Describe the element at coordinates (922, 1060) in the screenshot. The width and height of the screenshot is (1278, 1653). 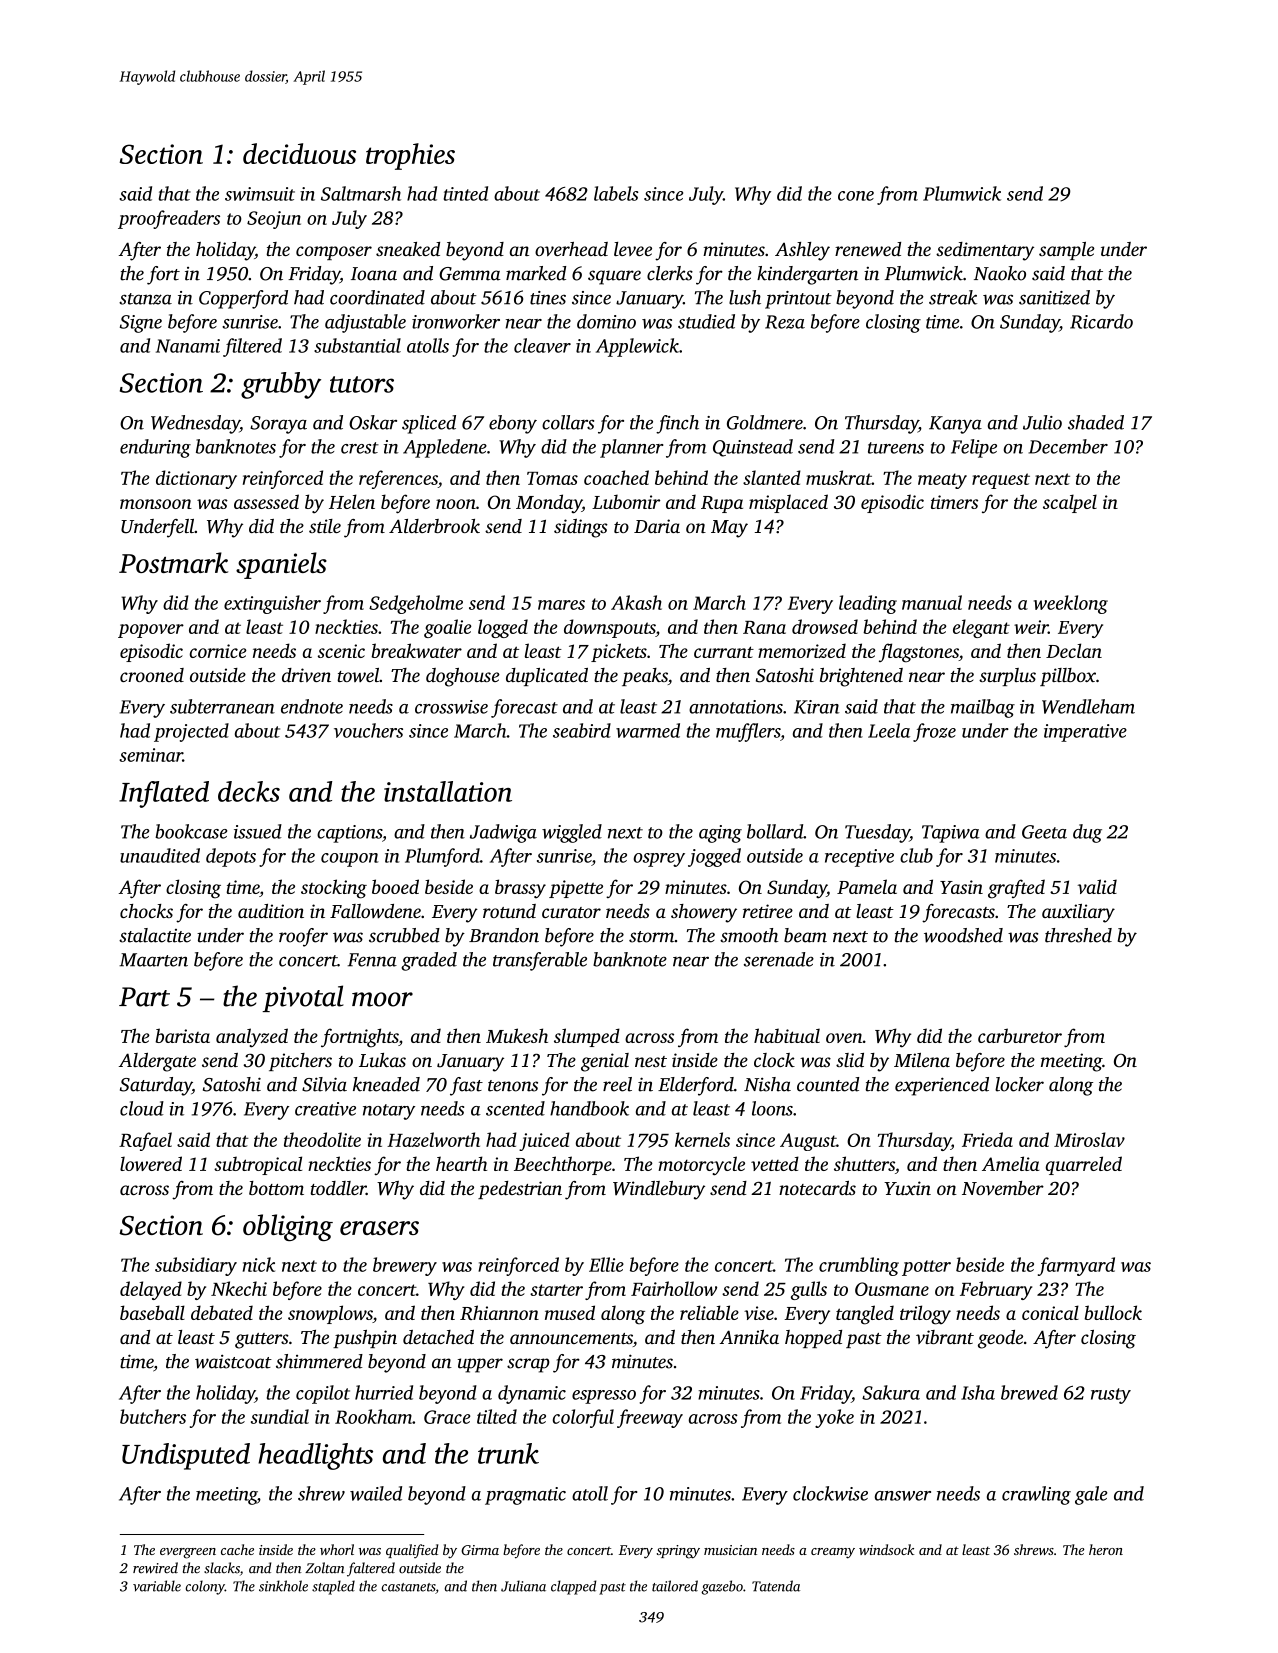
I see `Milena` at that location.
